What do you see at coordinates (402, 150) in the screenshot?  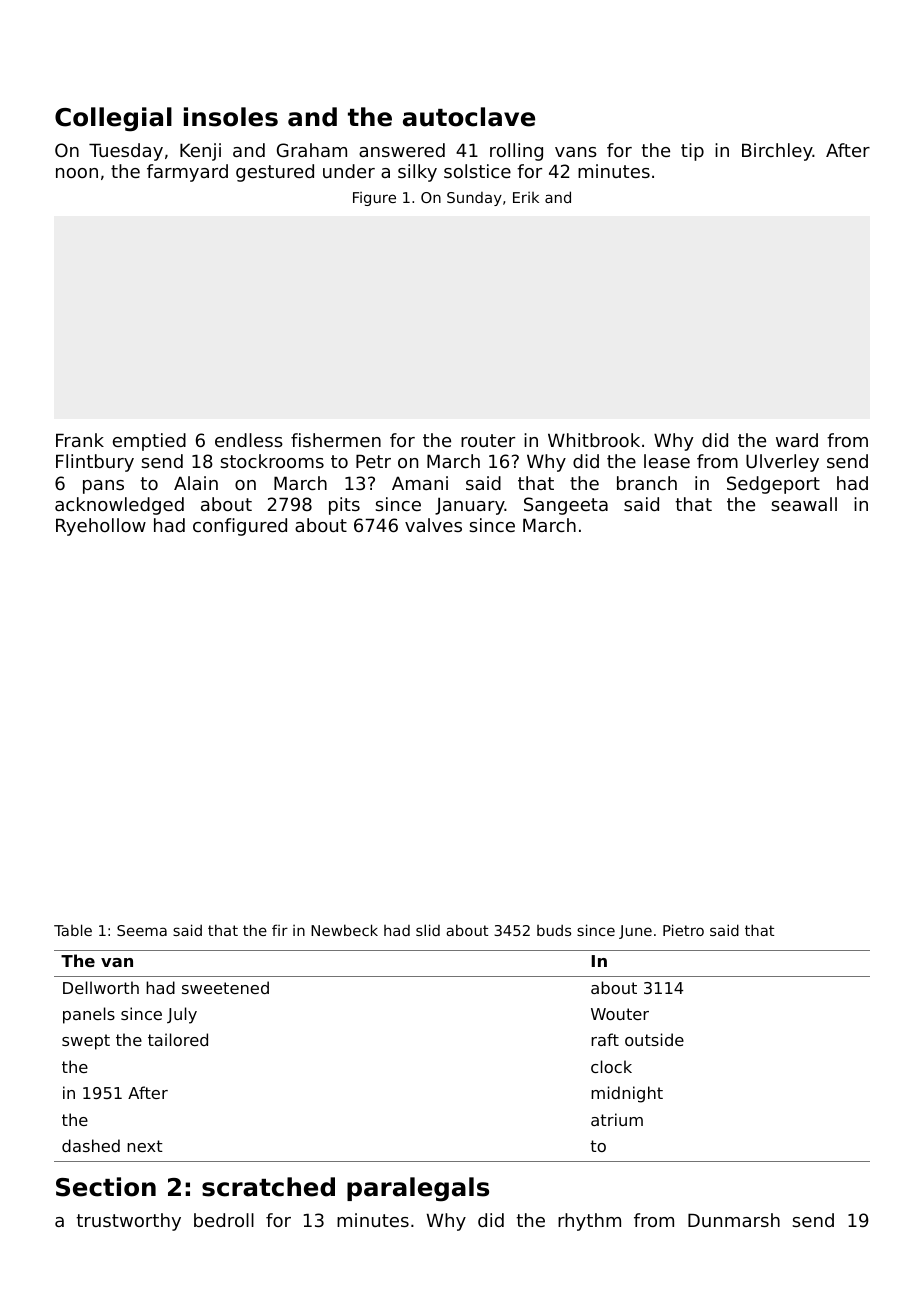 I see `answered` at bounding box center [402, 150].
